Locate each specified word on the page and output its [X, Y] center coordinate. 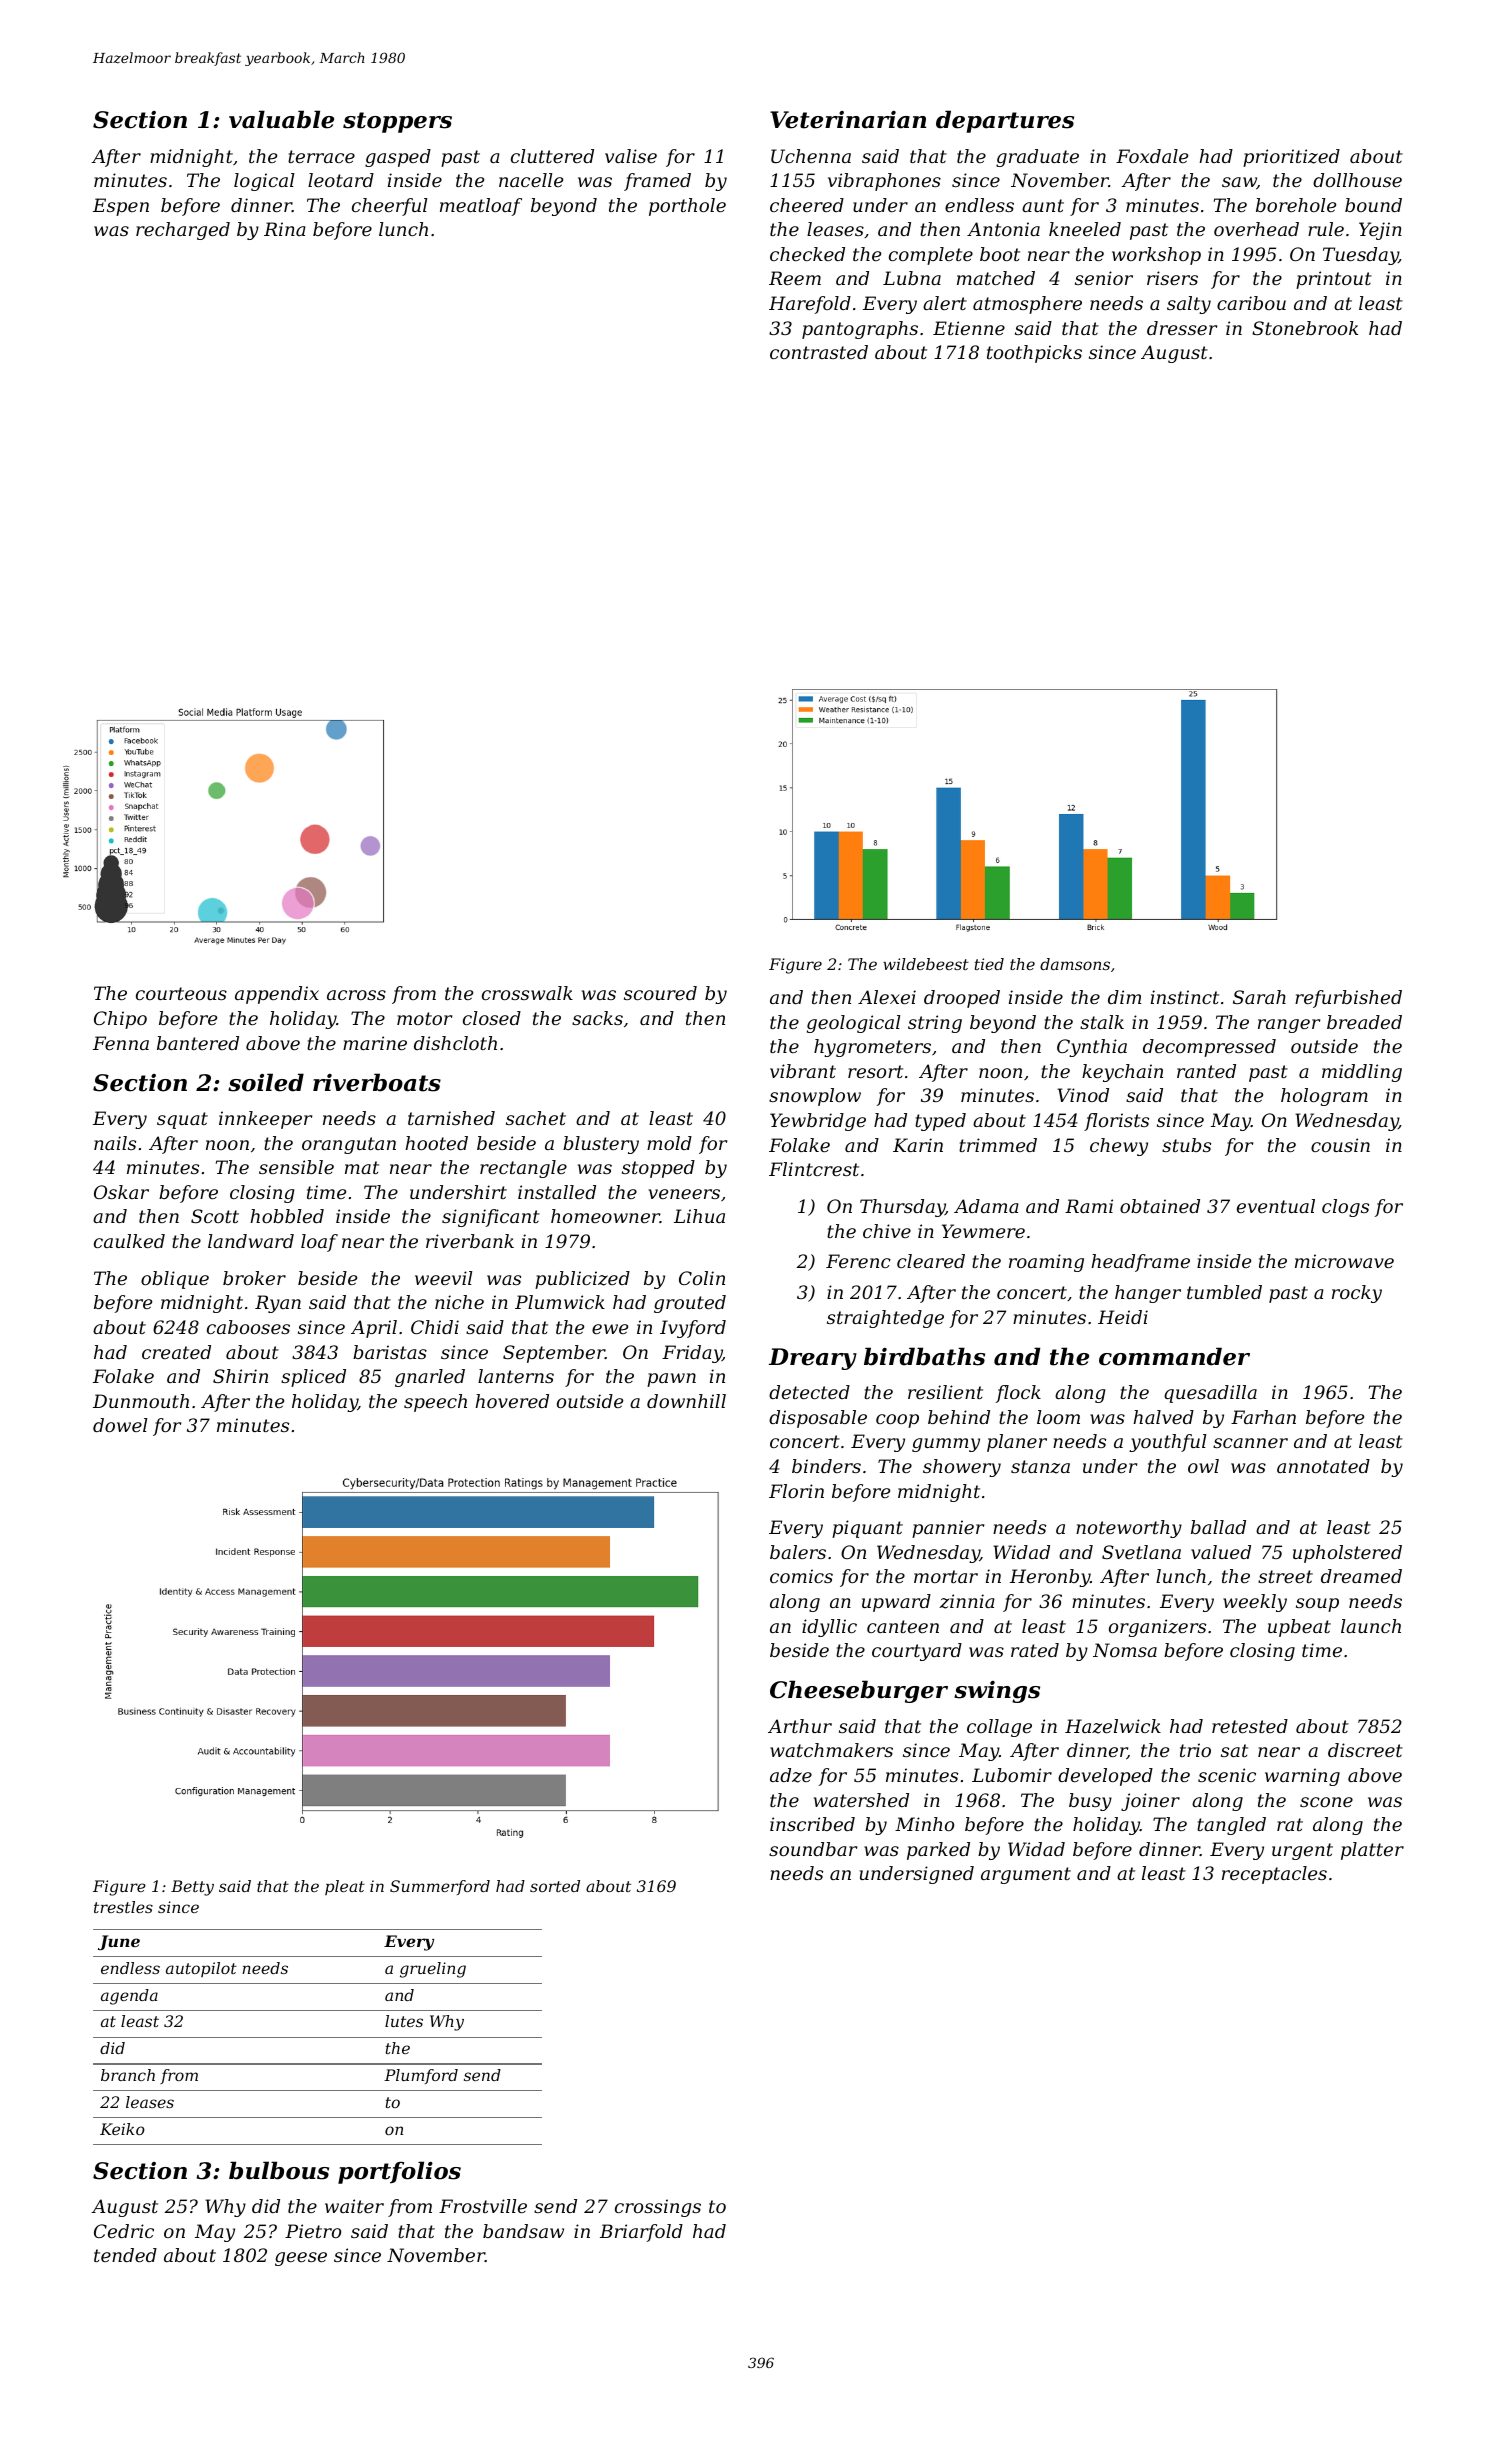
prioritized [1291, 158]
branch [128, 2075]
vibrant [803, 1071]
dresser [1182, 328]
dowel [120, 1425]
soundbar [813, 1849]
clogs [1345, 1208]
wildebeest [926, 964]
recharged [183, 231]
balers [798, 1552]
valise [631, 156]
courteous [181, 993]
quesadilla [1210, 1394]
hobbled [287, 1216]
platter [1372, 1851]
